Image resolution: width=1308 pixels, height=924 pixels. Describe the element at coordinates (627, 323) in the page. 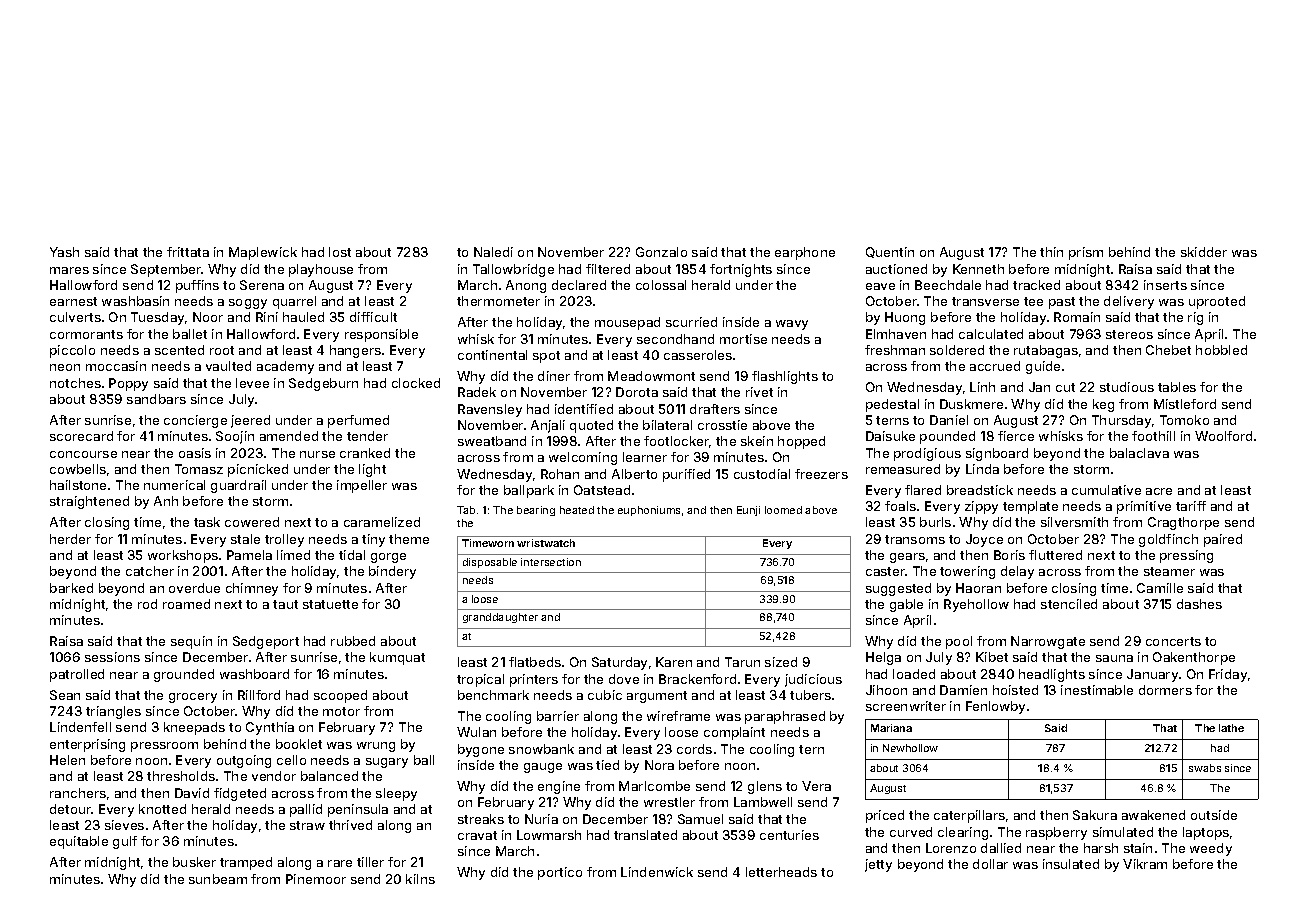

I see `mousepad` at that location.
